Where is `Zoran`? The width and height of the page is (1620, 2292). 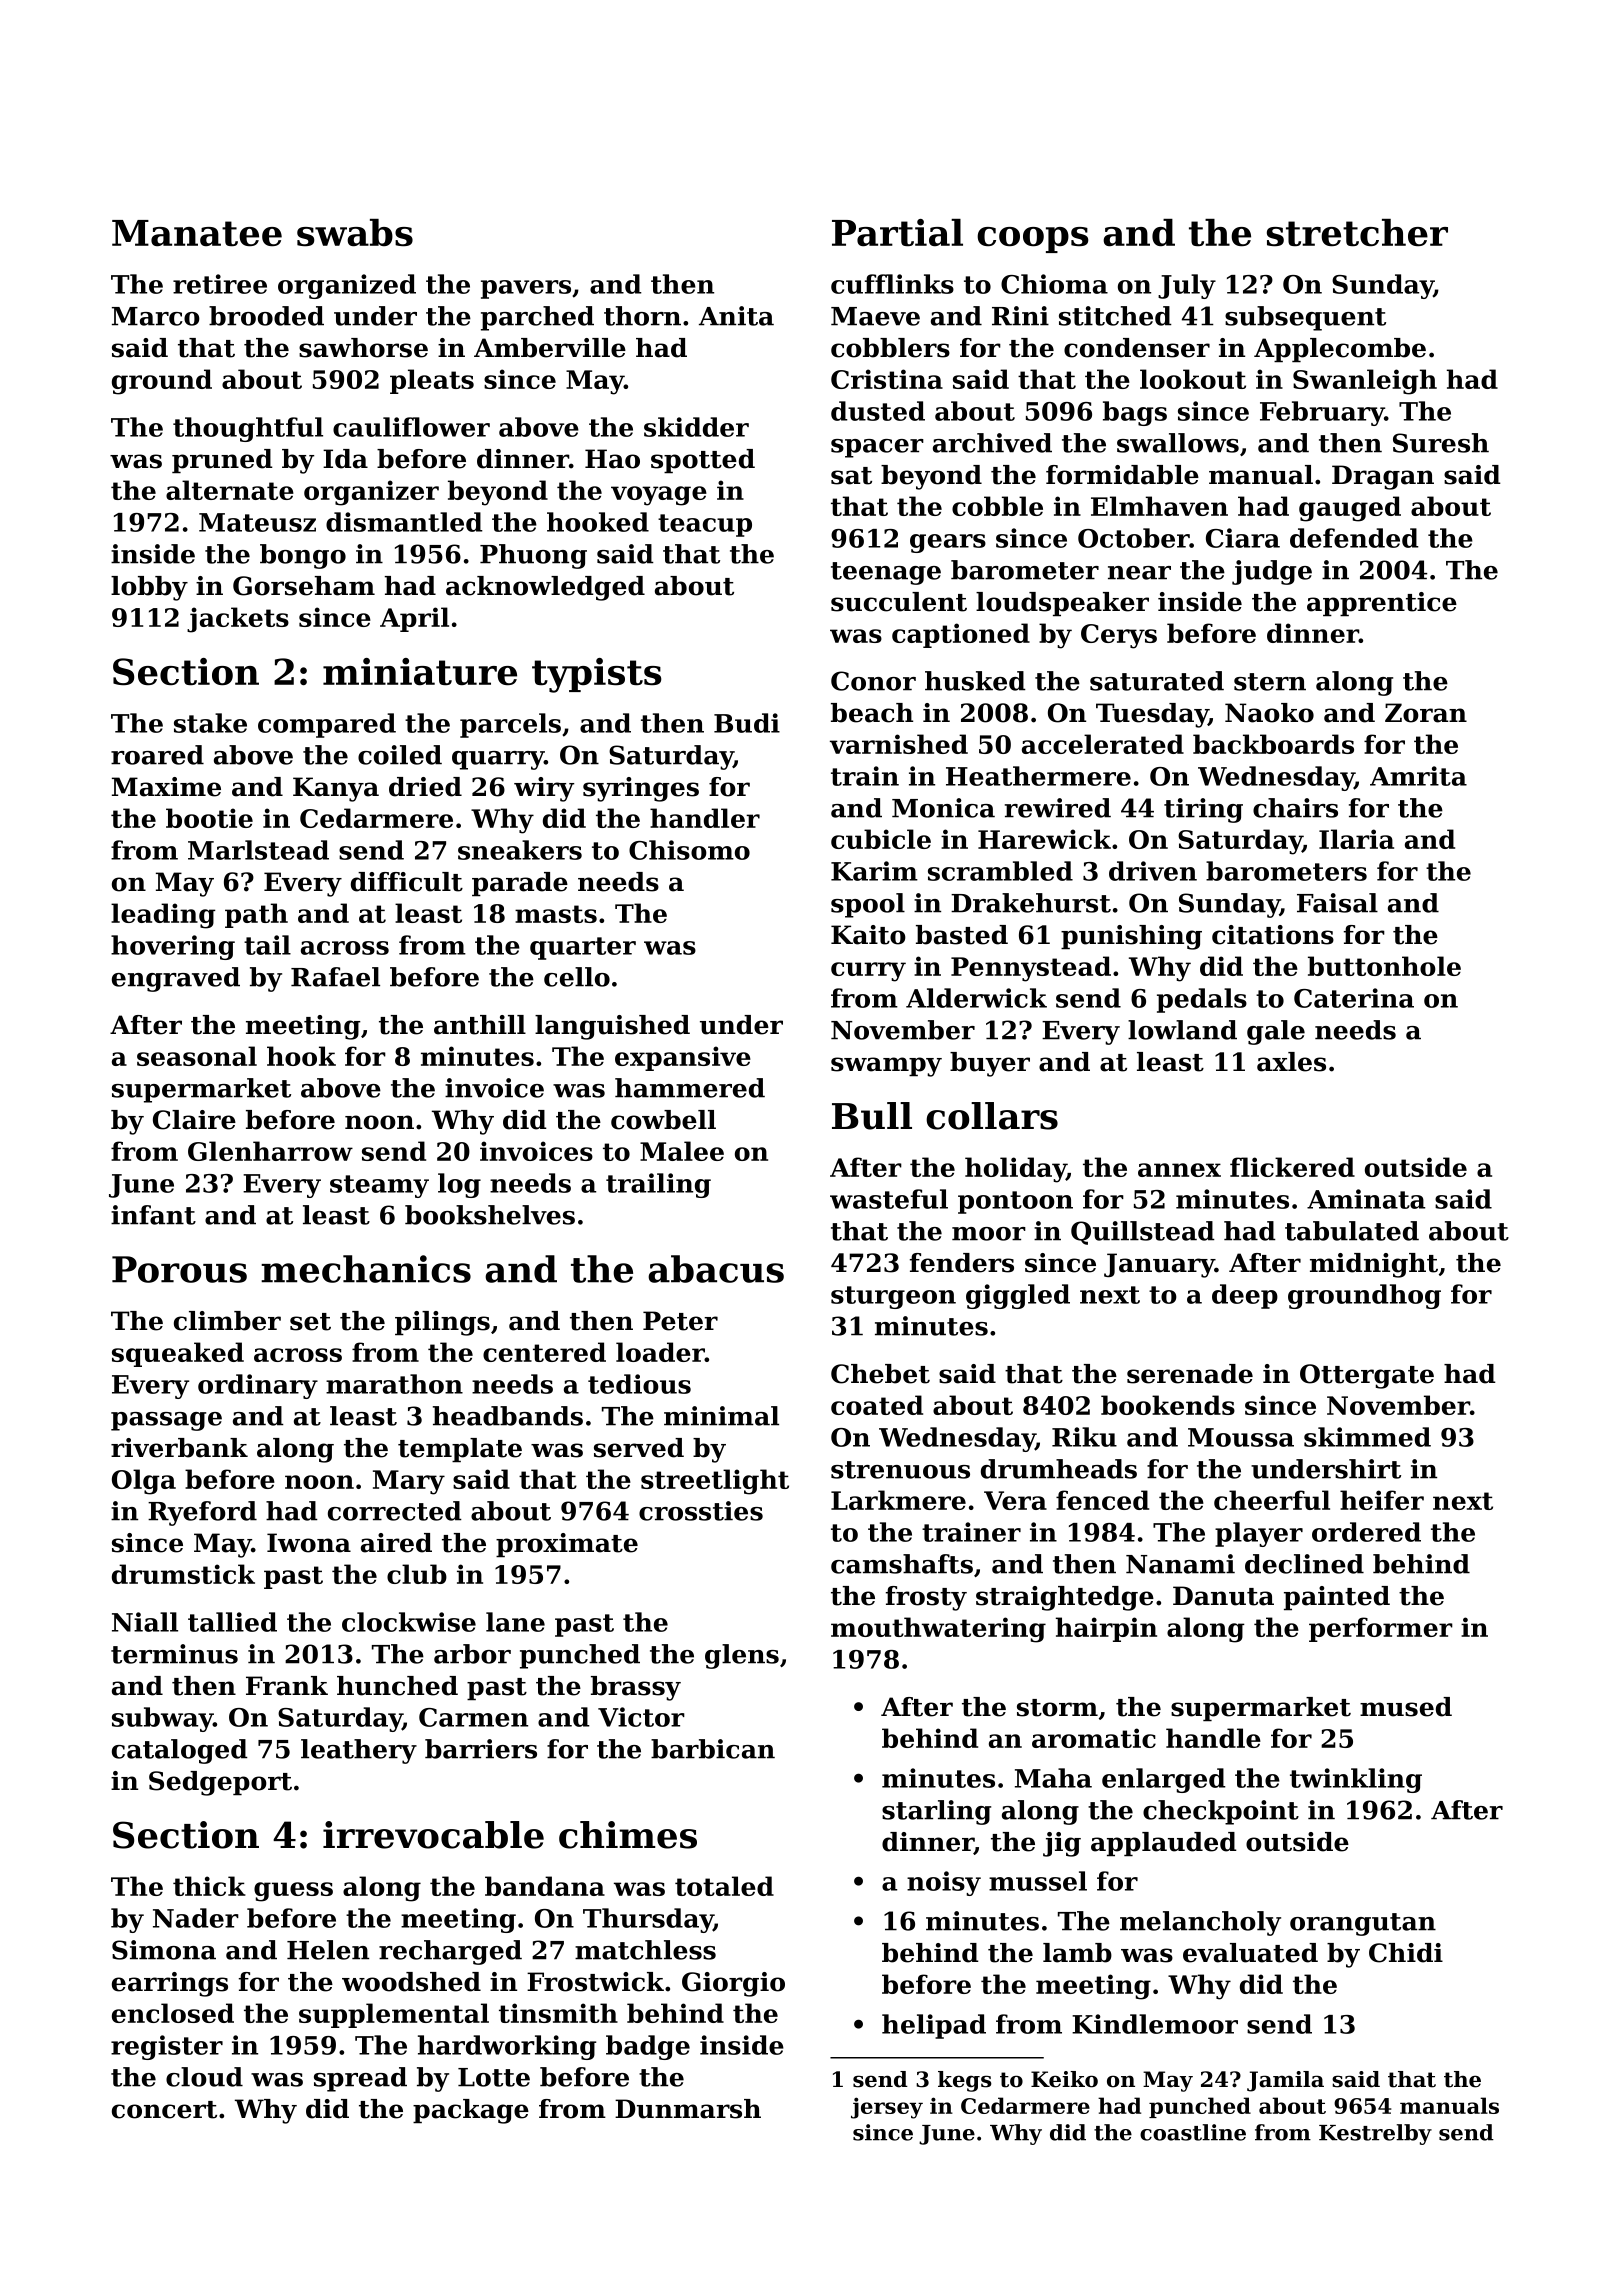
Zoran is located at coordinates (1426, 713).
